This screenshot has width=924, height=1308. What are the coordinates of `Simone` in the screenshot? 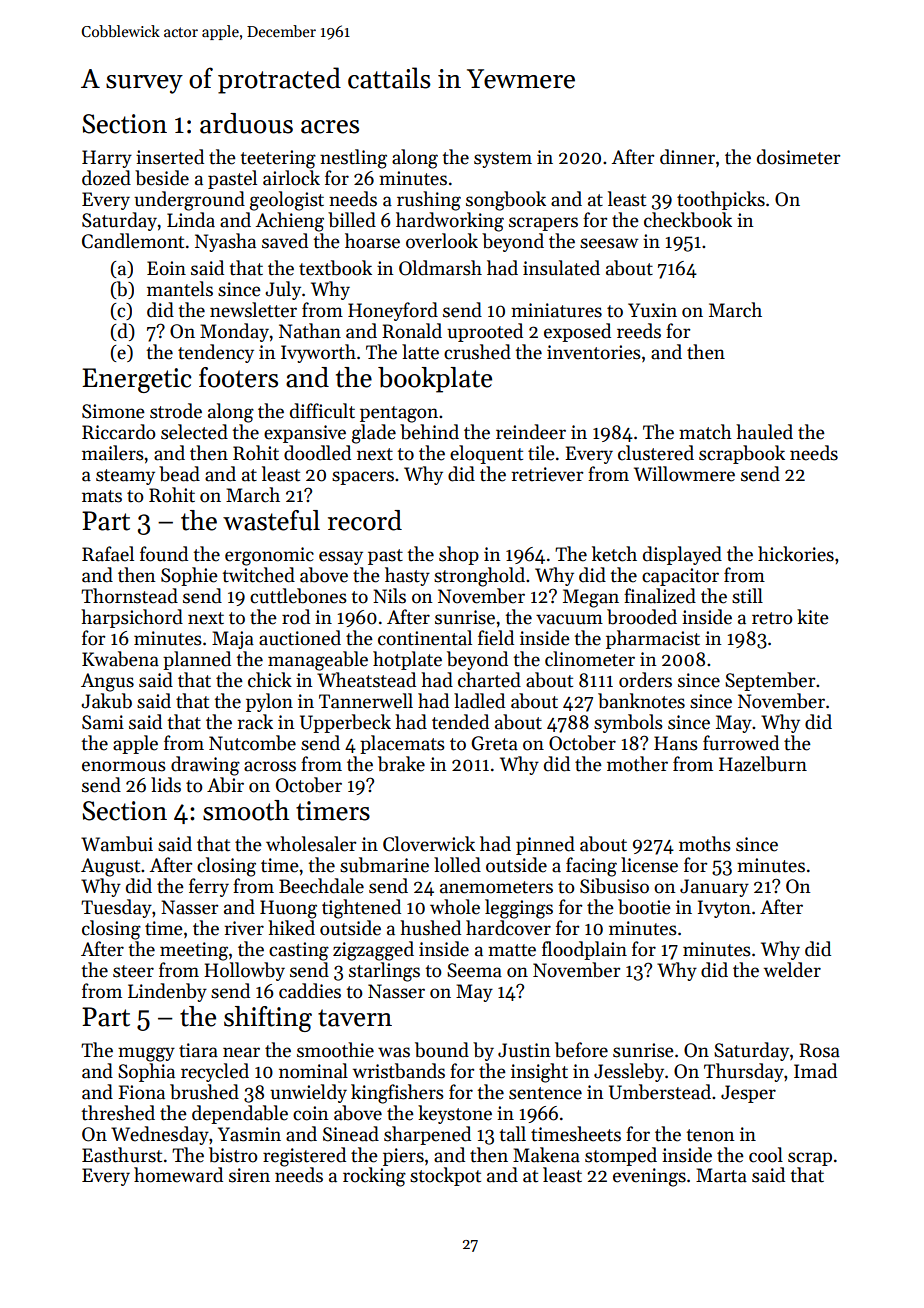 It's located at (113, 411).
